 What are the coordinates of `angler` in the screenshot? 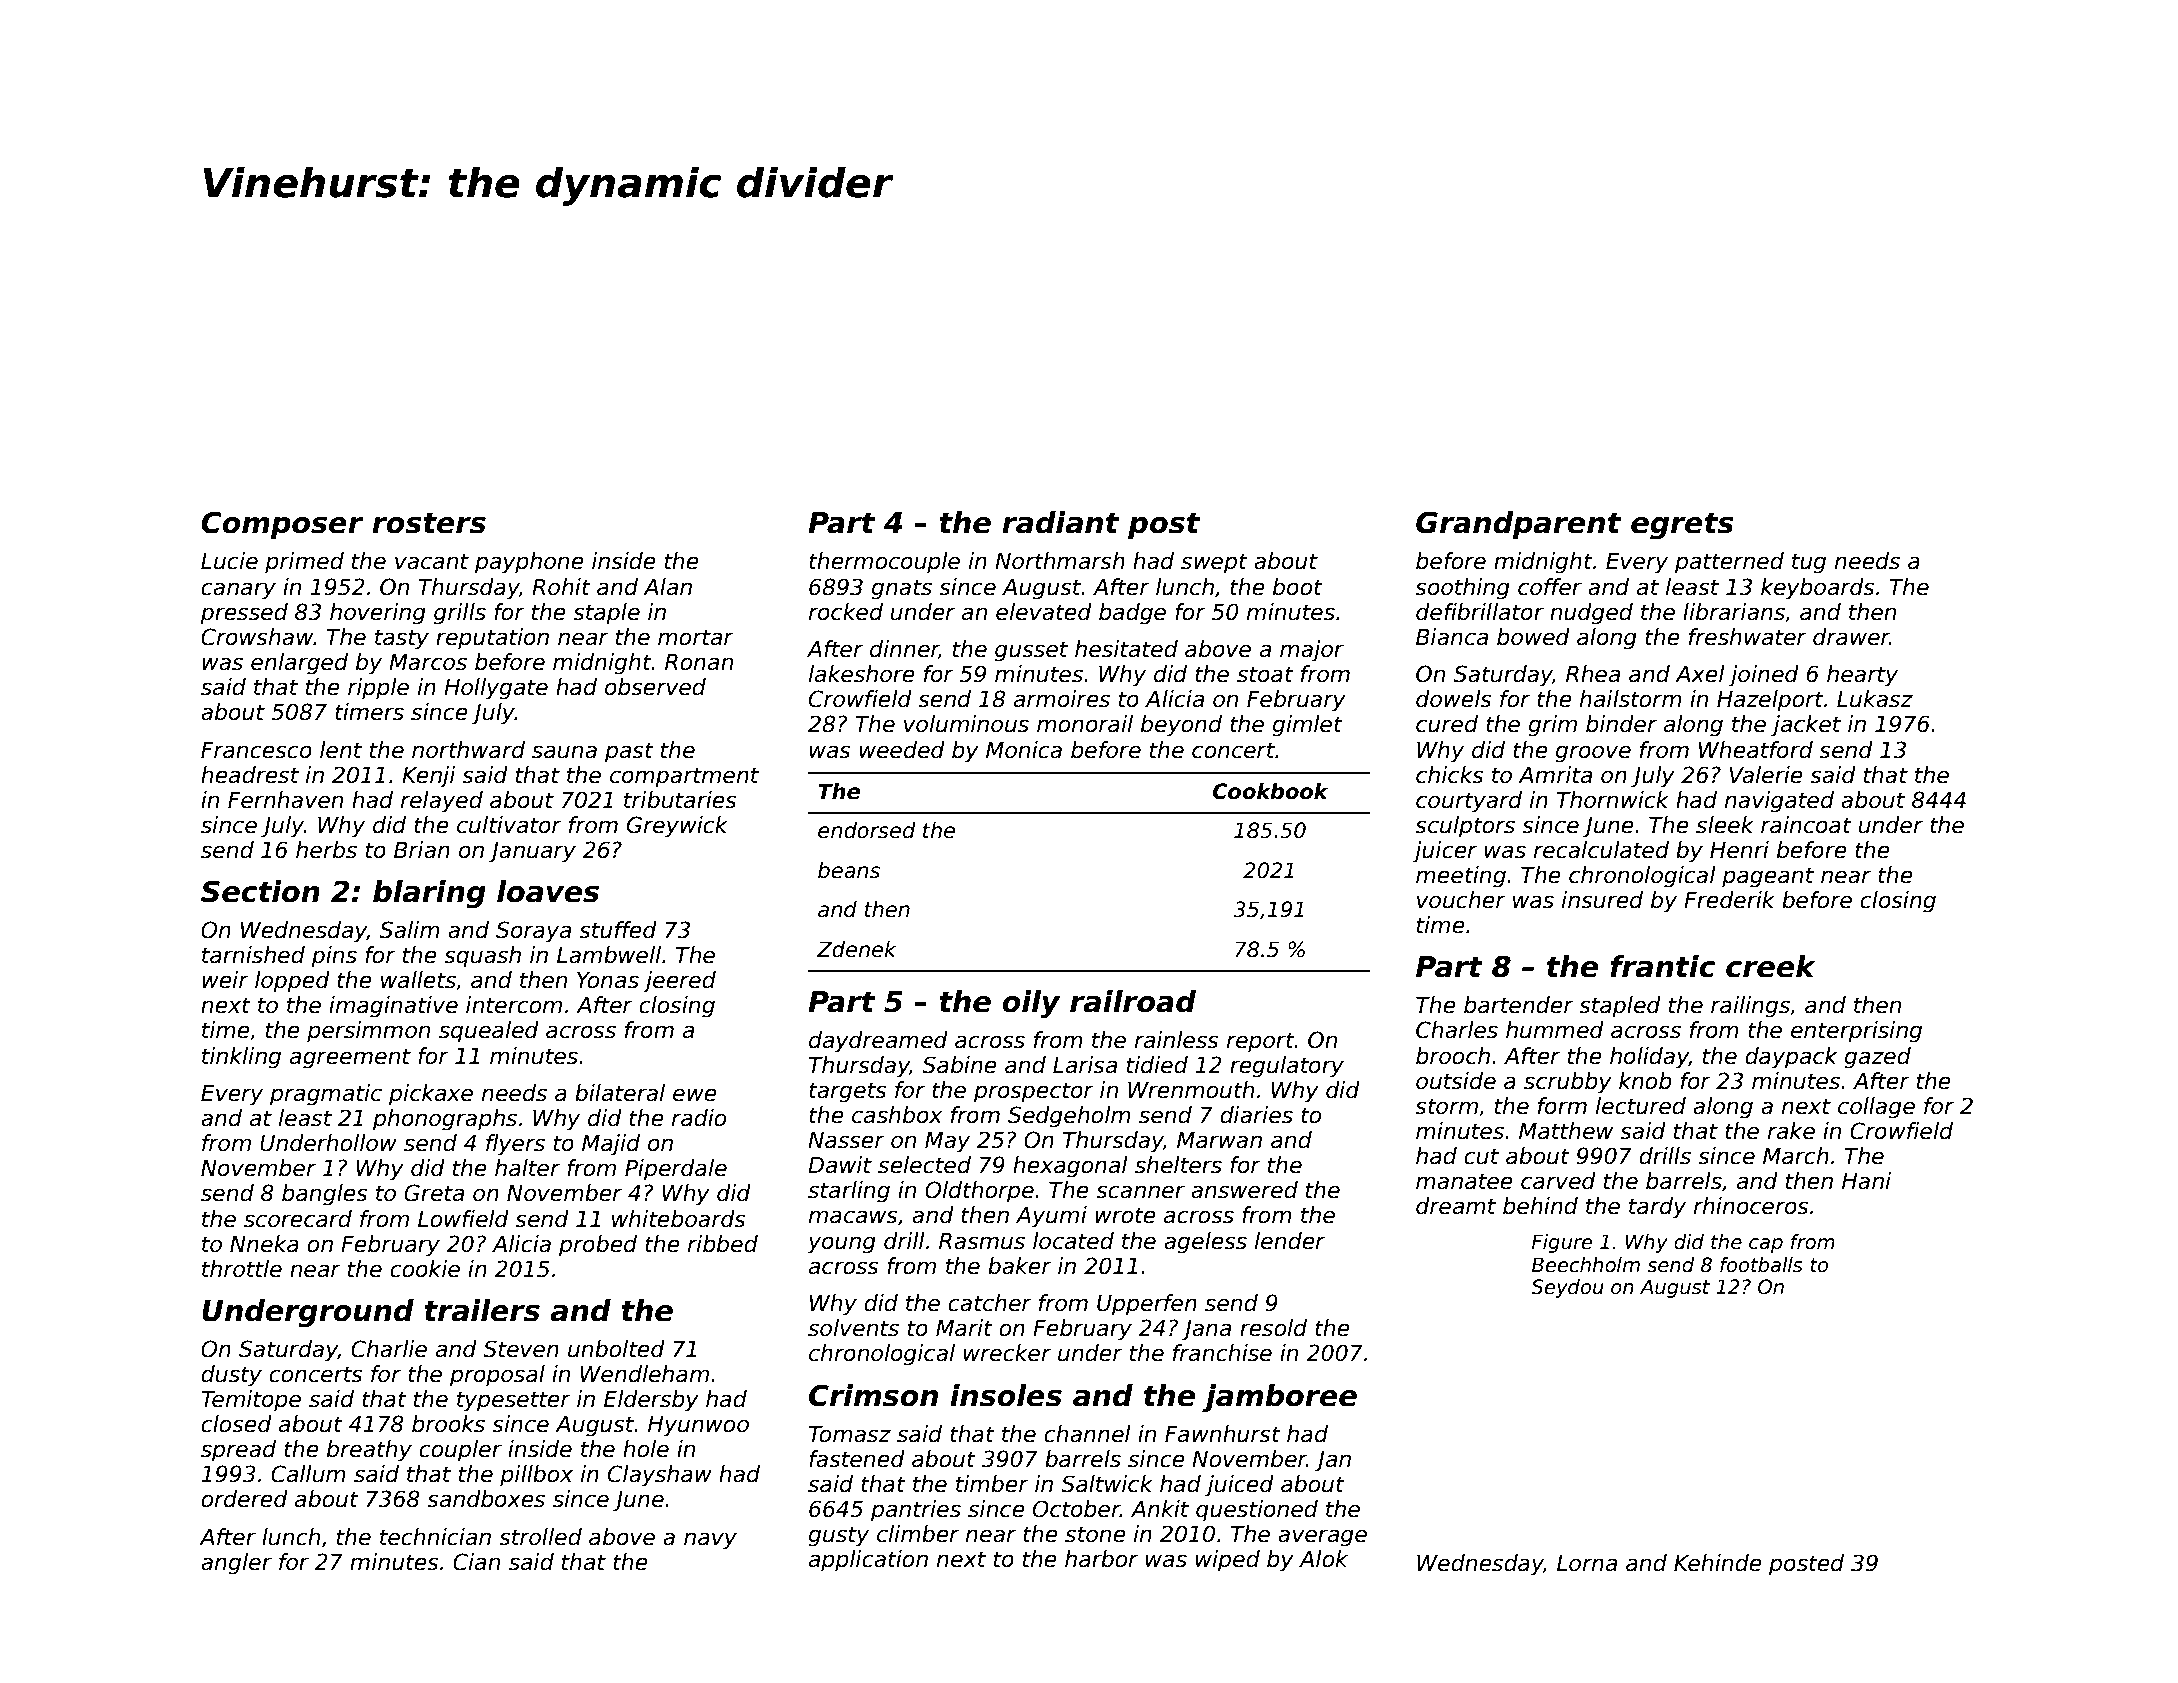 It's located at (236, 1564).
